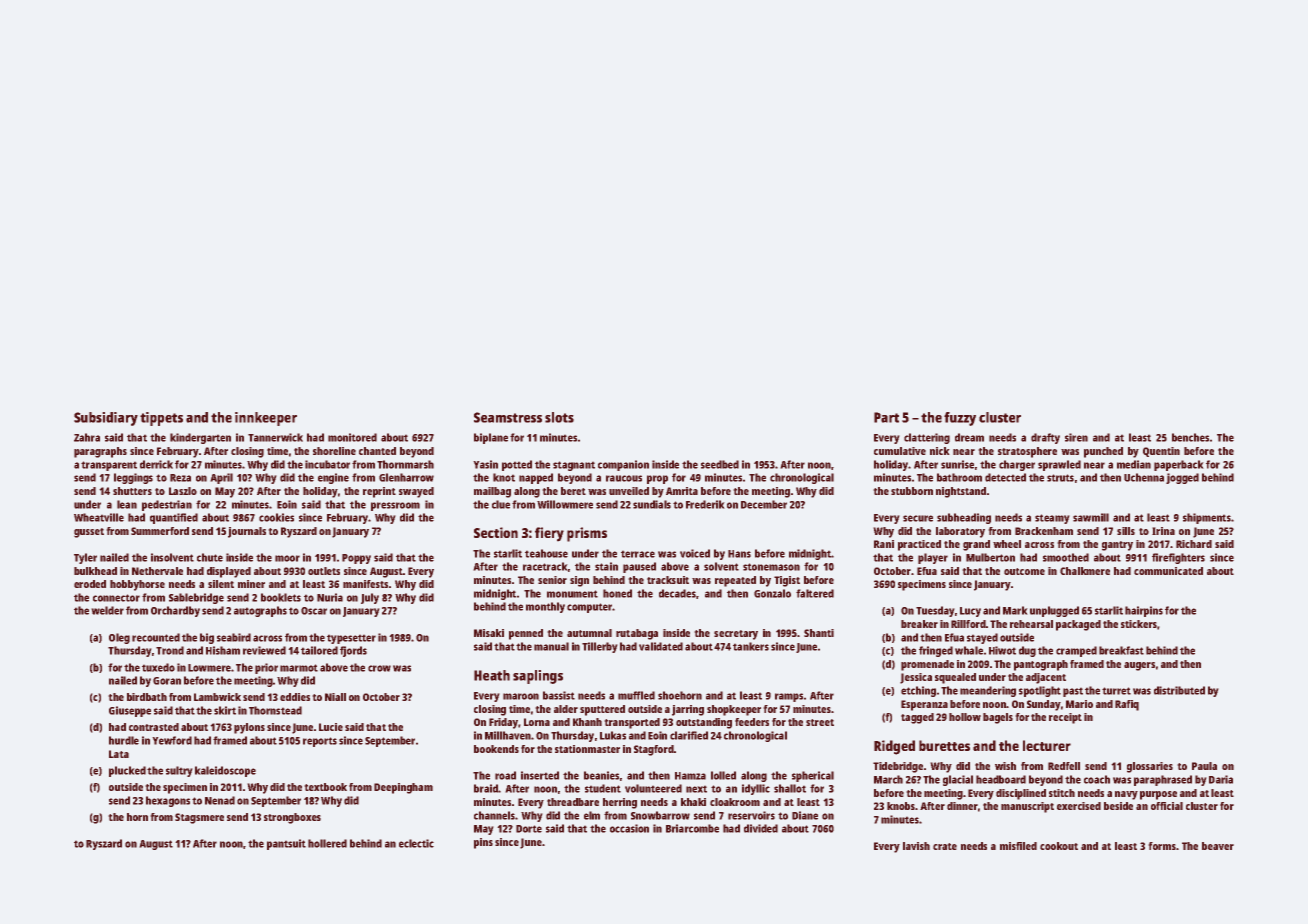 Image resolution: width=1308 pixels, height=924 pixels. What do you see at coordinates (639, 567) in the document?
I see `paused` at bounding box center [639, 567].
